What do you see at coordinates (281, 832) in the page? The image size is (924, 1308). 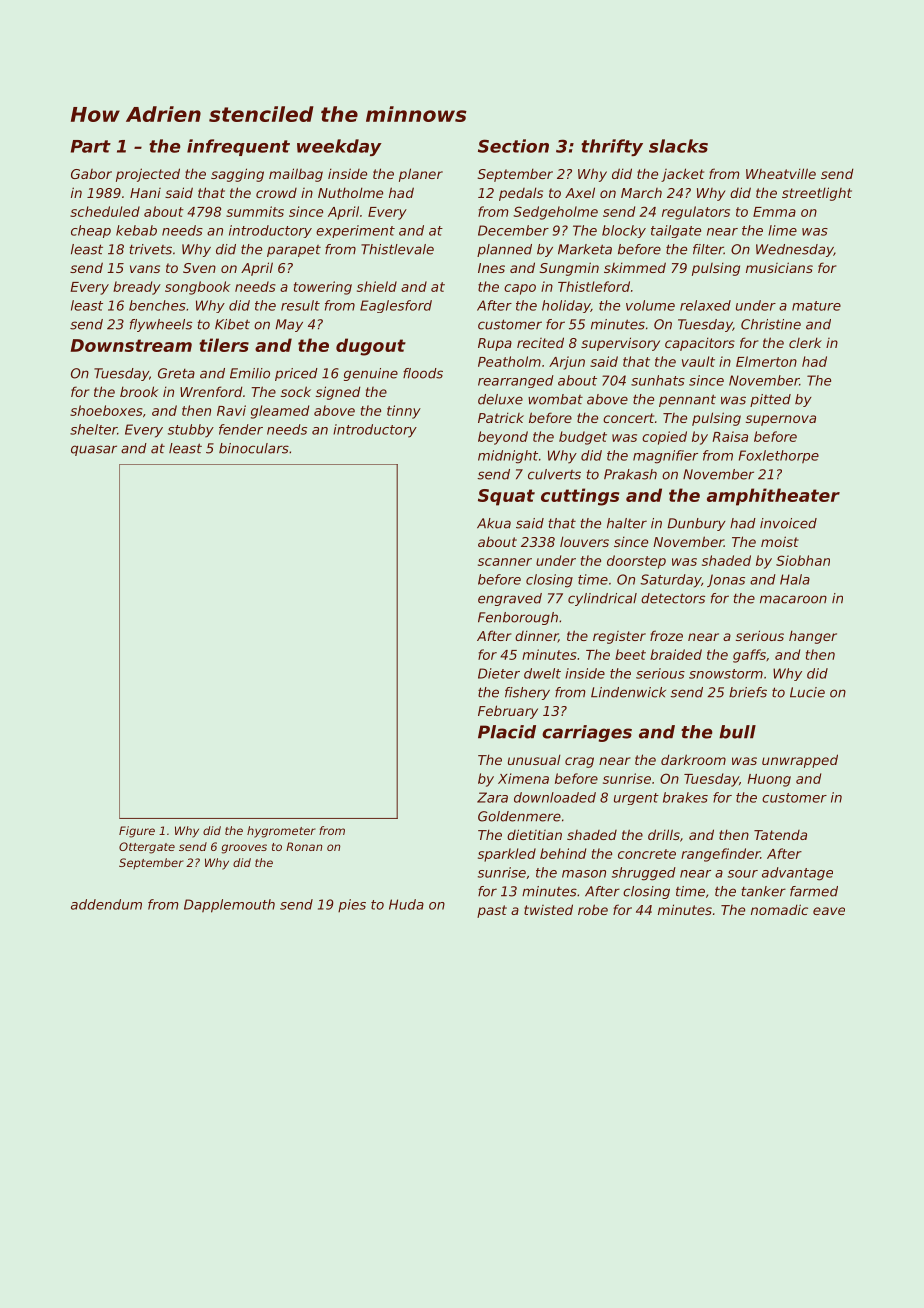 I see `hygrometer` at bounding box center [281, 832].
